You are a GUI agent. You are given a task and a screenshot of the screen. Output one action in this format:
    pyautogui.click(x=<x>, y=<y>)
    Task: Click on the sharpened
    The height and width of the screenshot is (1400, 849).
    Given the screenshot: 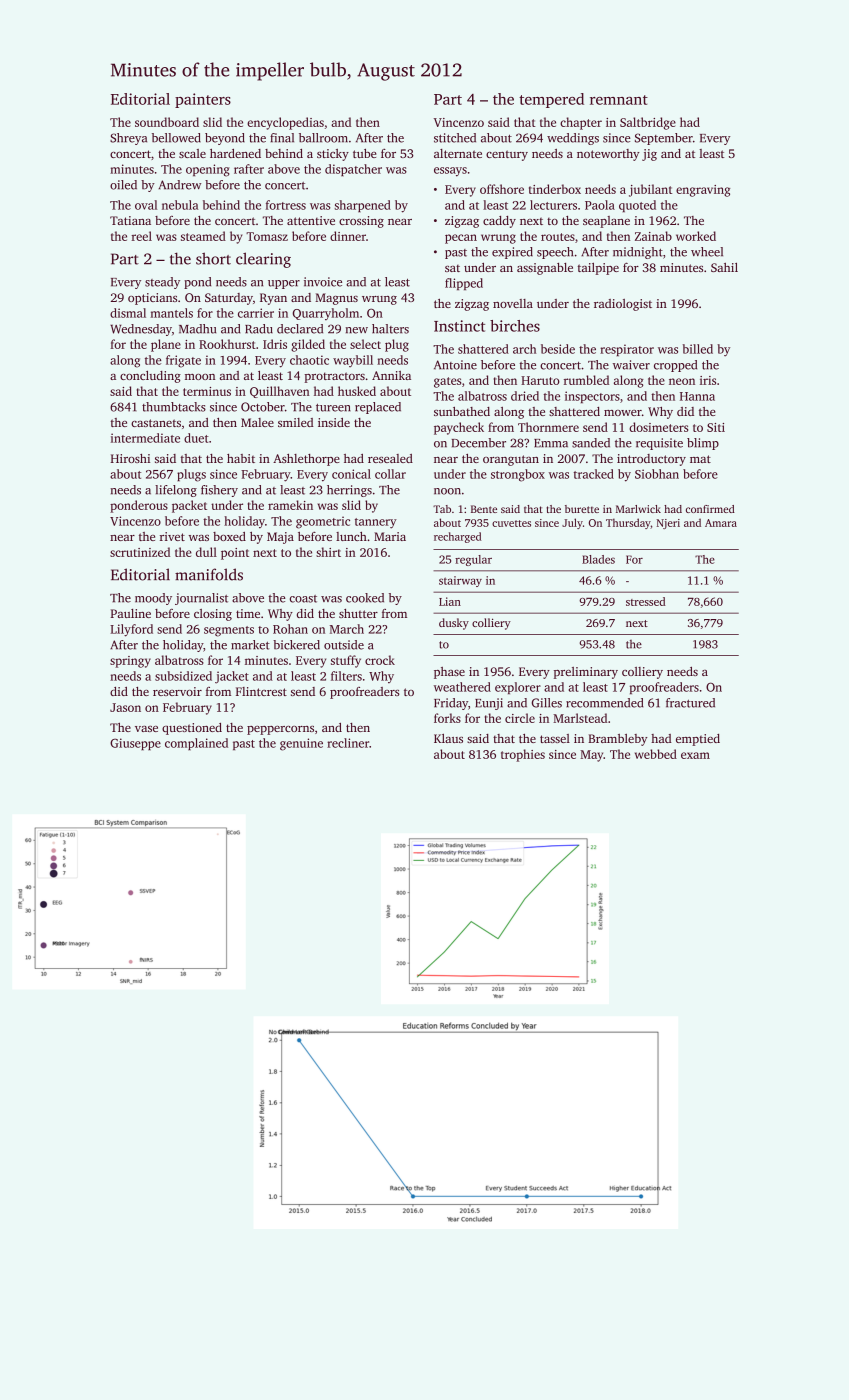 What is the action you would take?
    pyautogui.click(x=362, y=206)
